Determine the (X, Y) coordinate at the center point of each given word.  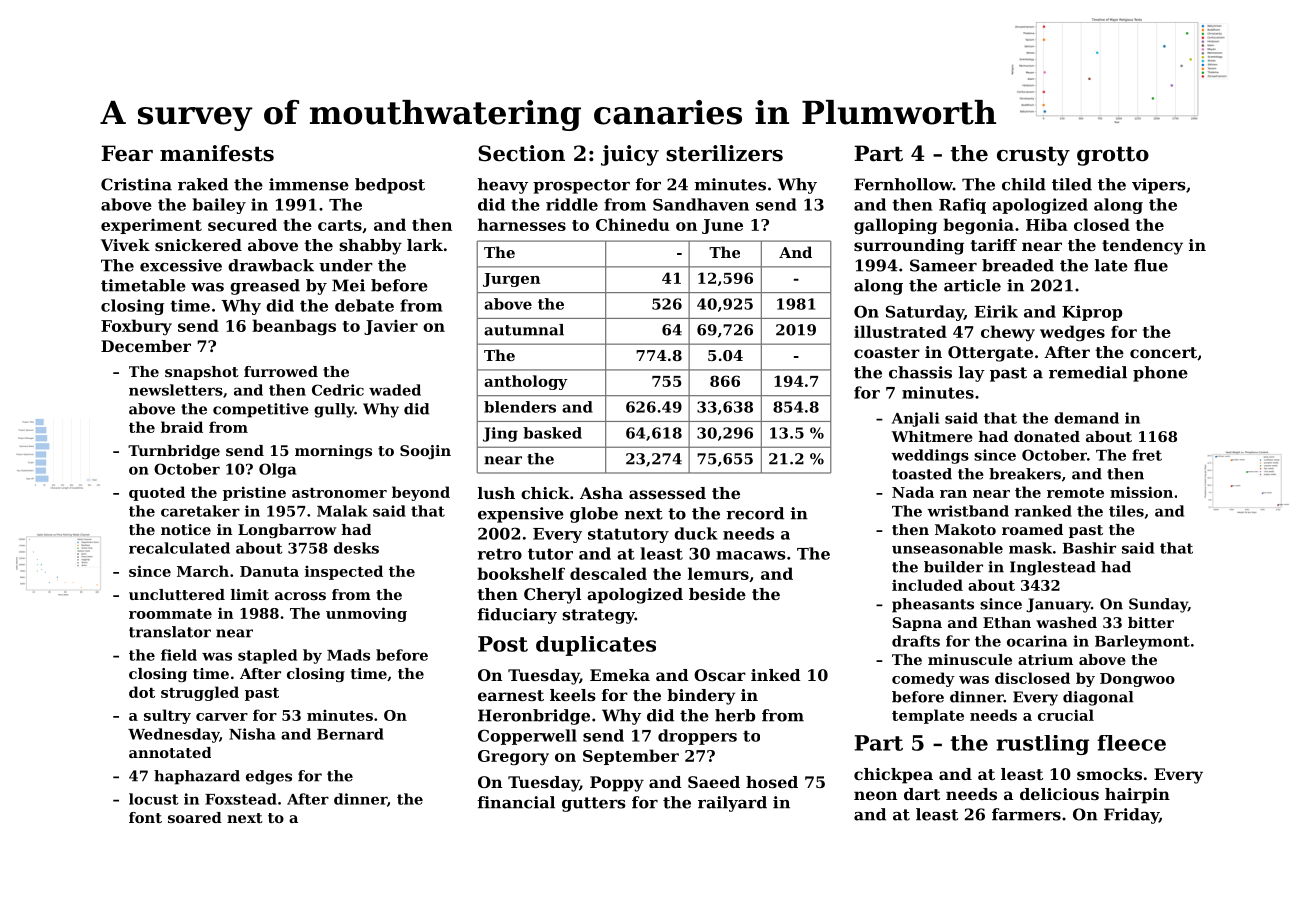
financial (516, 802)
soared (195, 817)
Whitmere (932, 436)
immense (309, 184)
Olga (277, 470)
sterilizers (724, 153)
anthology (526, 382)
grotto (1113, 156)
